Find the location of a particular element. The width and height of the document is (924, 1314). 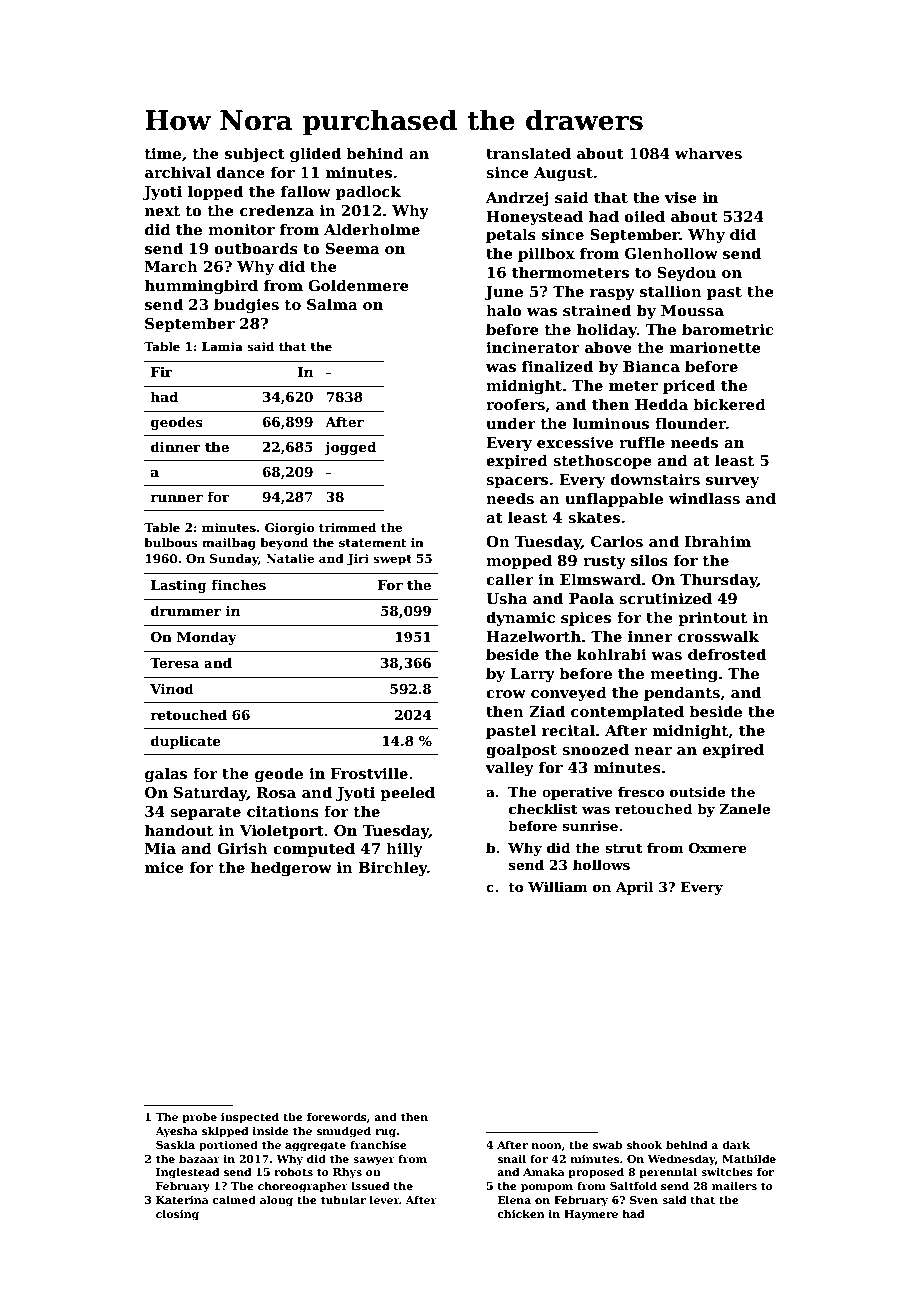

probe is located at coordinates (199, 1117).
